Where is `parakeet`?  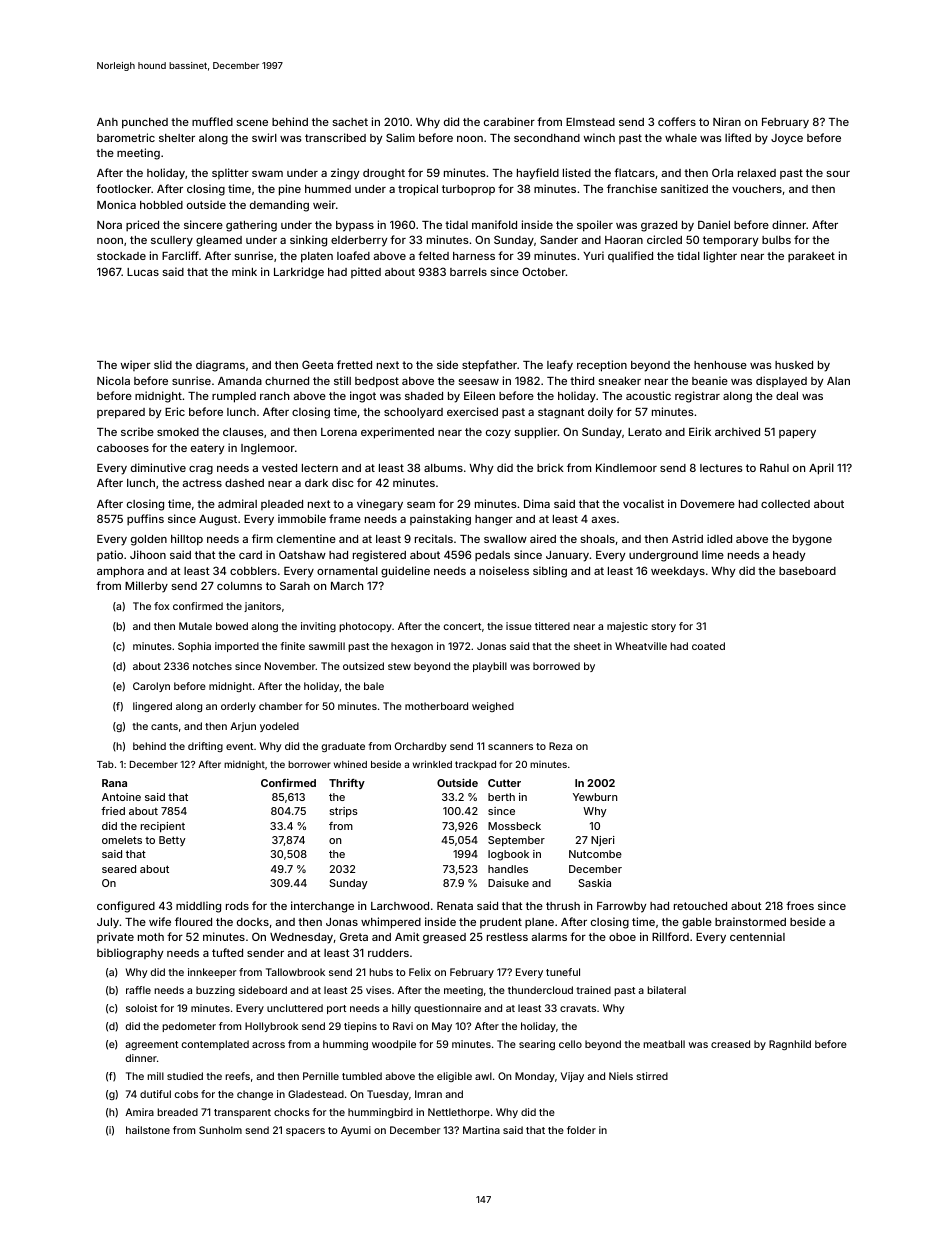 parakeet is located at coordinates (811, 257).
